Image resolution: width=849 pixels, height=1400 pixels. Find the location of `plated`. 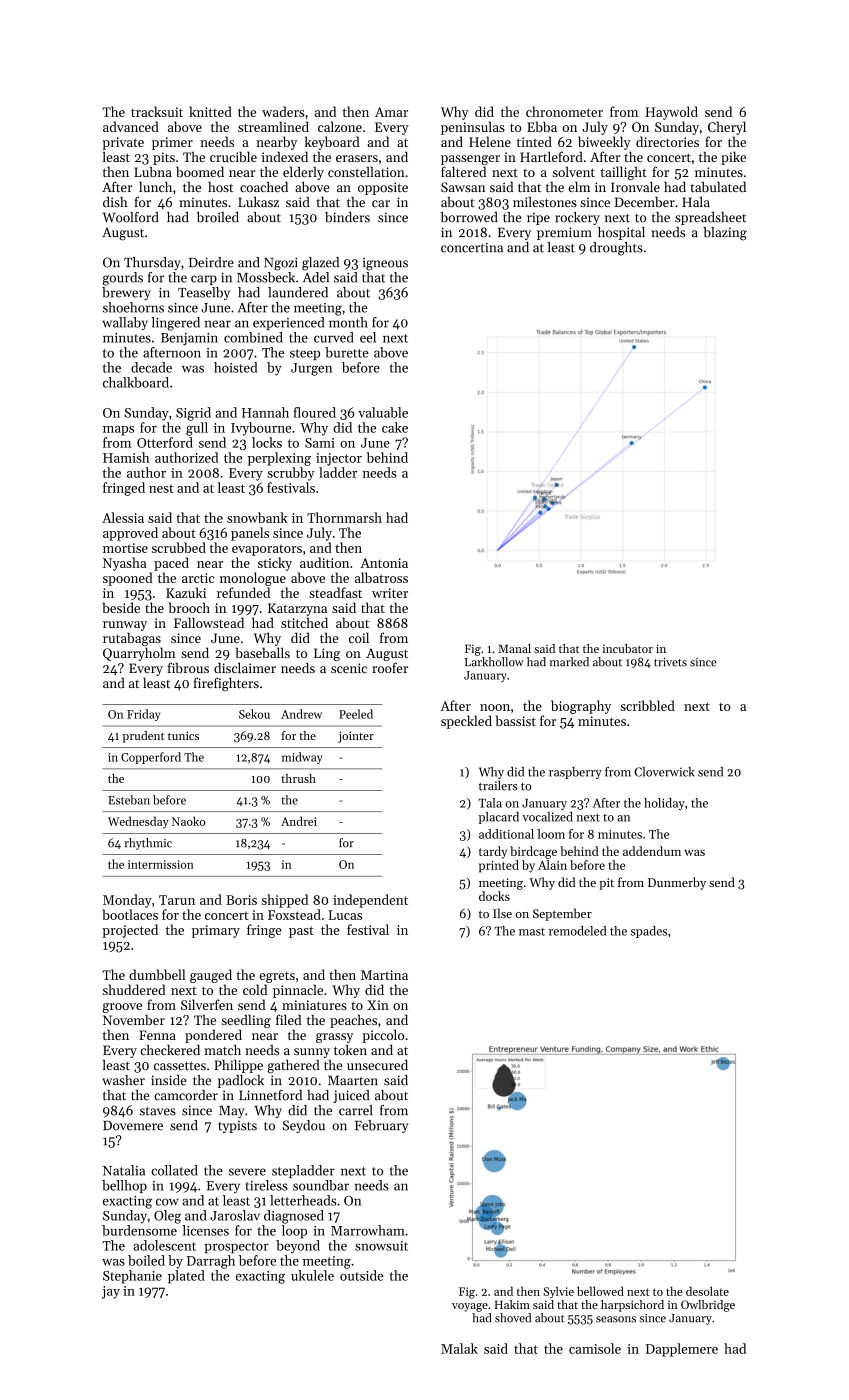

plated is located at coordinates (186, 1277).
